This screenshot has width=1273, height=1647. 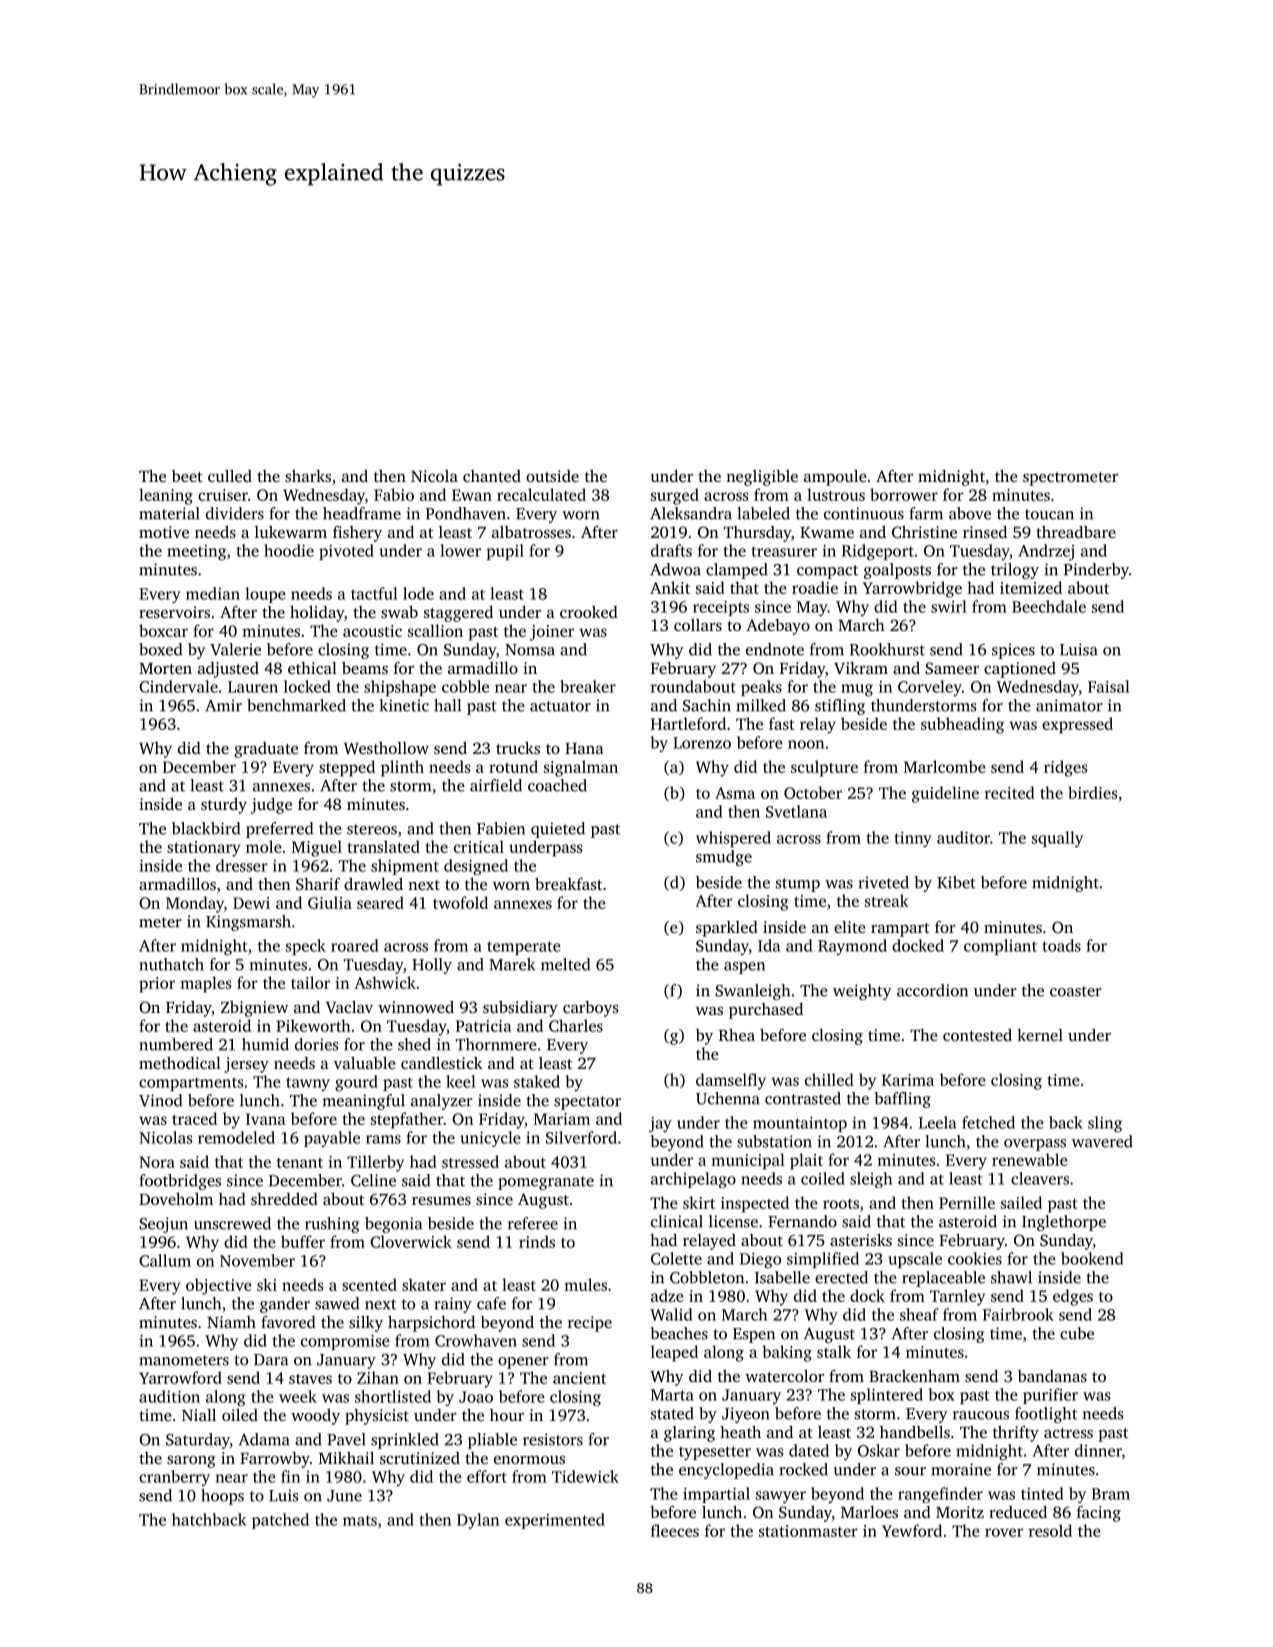 What do you see at coordinates (985, 532) in the screenshot?
I see `rinsed` at bounding box center [985, 532].
